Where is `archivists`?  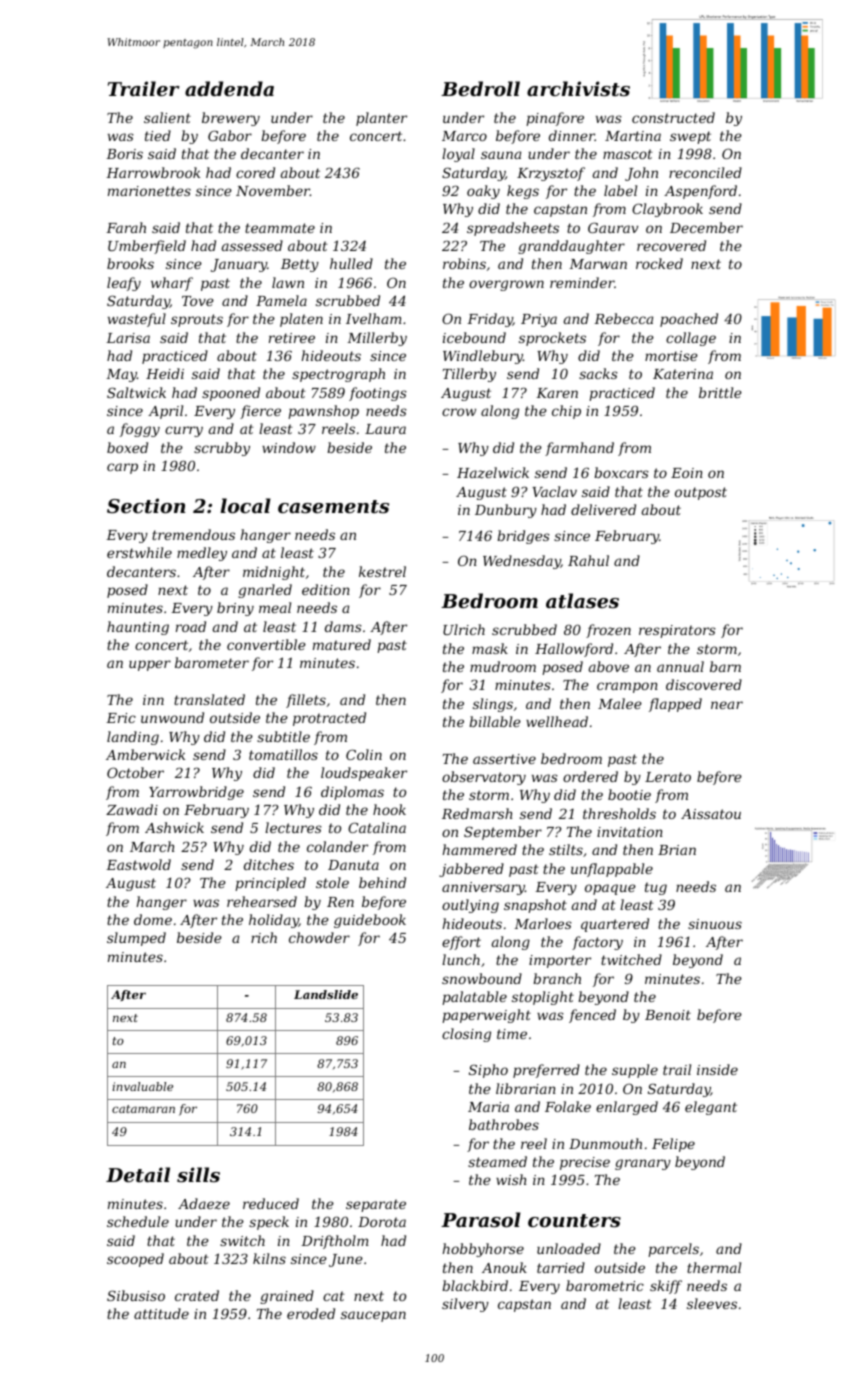
archivists is located at coordinates (578, 89).
